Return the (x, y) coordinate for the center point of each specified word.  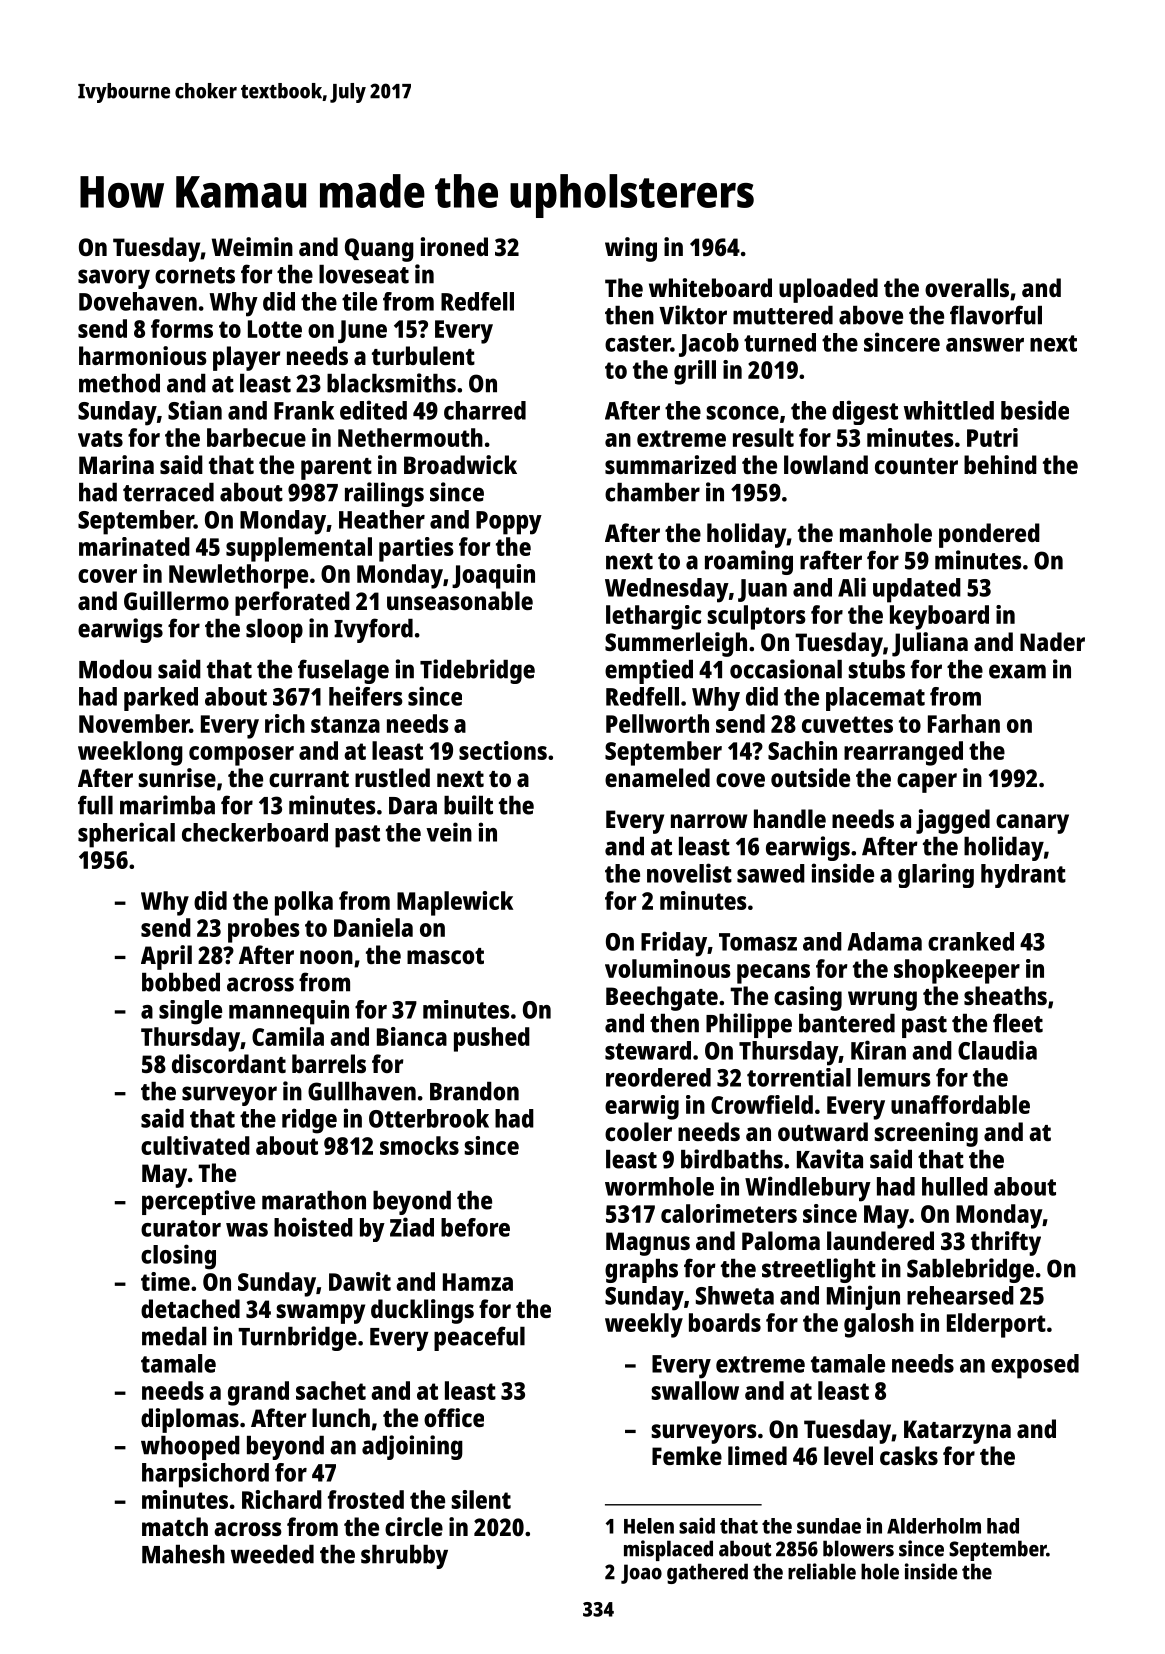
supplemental (299, 549)
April (166, 957)
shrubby (404, 1557)
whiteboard (710, 287)
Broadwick (460, 464)
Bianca (412, 1036)
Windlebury (808, 1189)
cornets (195, 275)
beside (1035, 410)
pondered (989, 535)
